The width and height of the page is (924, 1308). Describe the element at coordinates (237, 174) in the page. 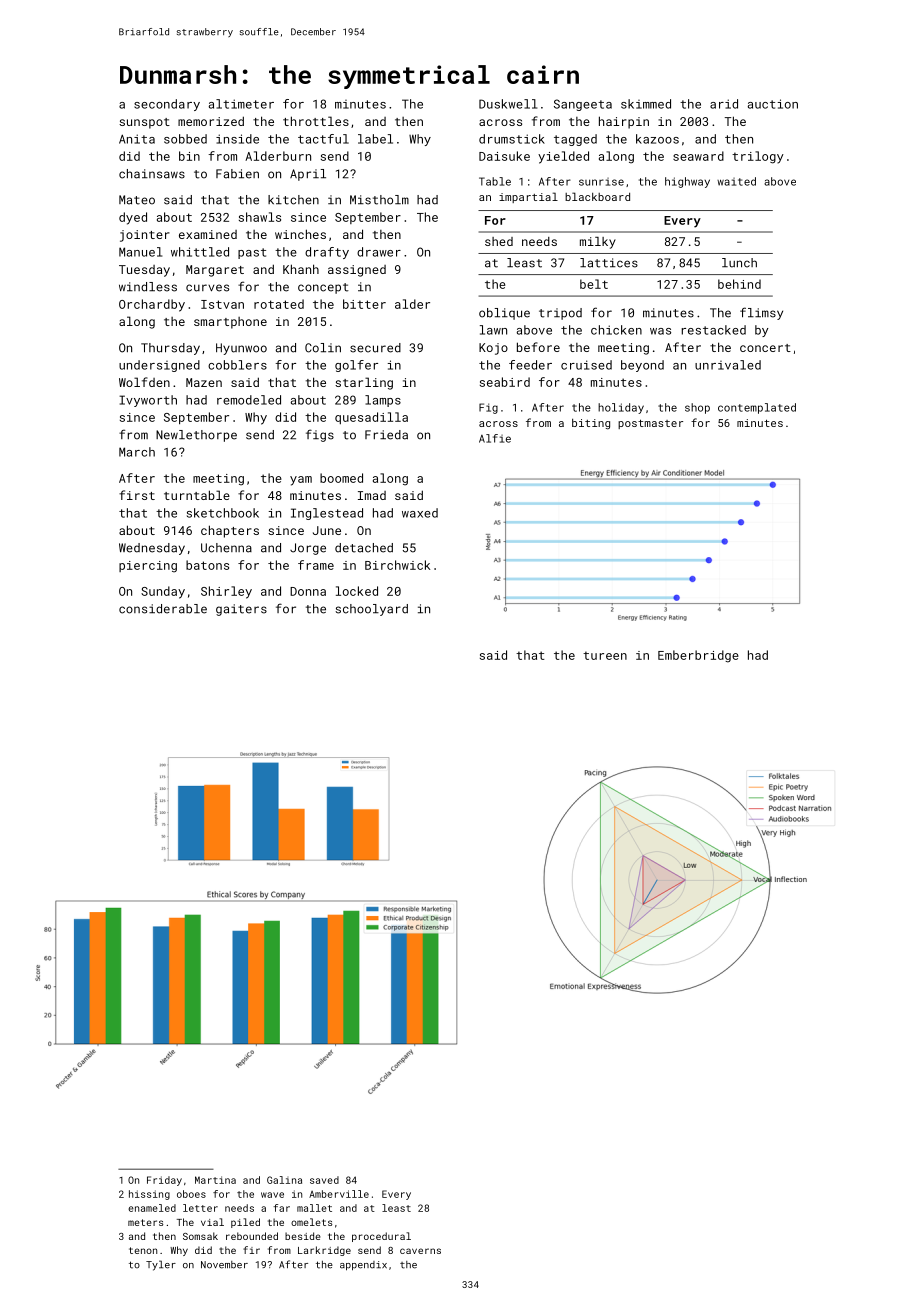

I see `Fabien` at that location.
